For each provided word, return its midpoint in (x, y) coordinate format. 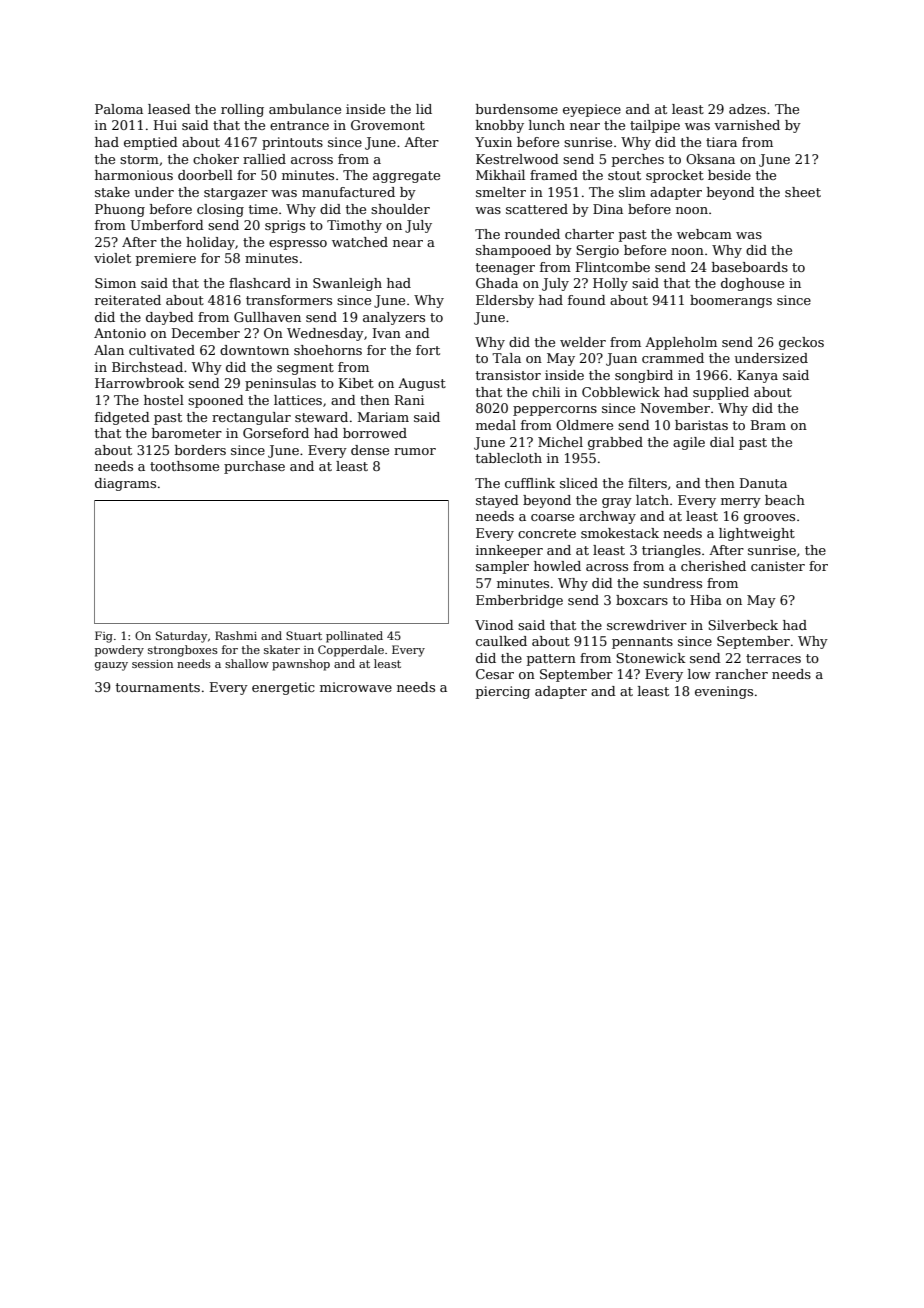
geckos (801, 343)
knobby (500, 126)
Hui (165, 125)
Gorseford (276, 433)
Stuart (304, 635)
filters (647, 483)
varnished (747, 125)
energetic (283, 688)
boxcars (642, 600)
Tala (506, 358)
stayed (497, 501)
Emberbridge (519, 601)
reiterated (128, 300)
